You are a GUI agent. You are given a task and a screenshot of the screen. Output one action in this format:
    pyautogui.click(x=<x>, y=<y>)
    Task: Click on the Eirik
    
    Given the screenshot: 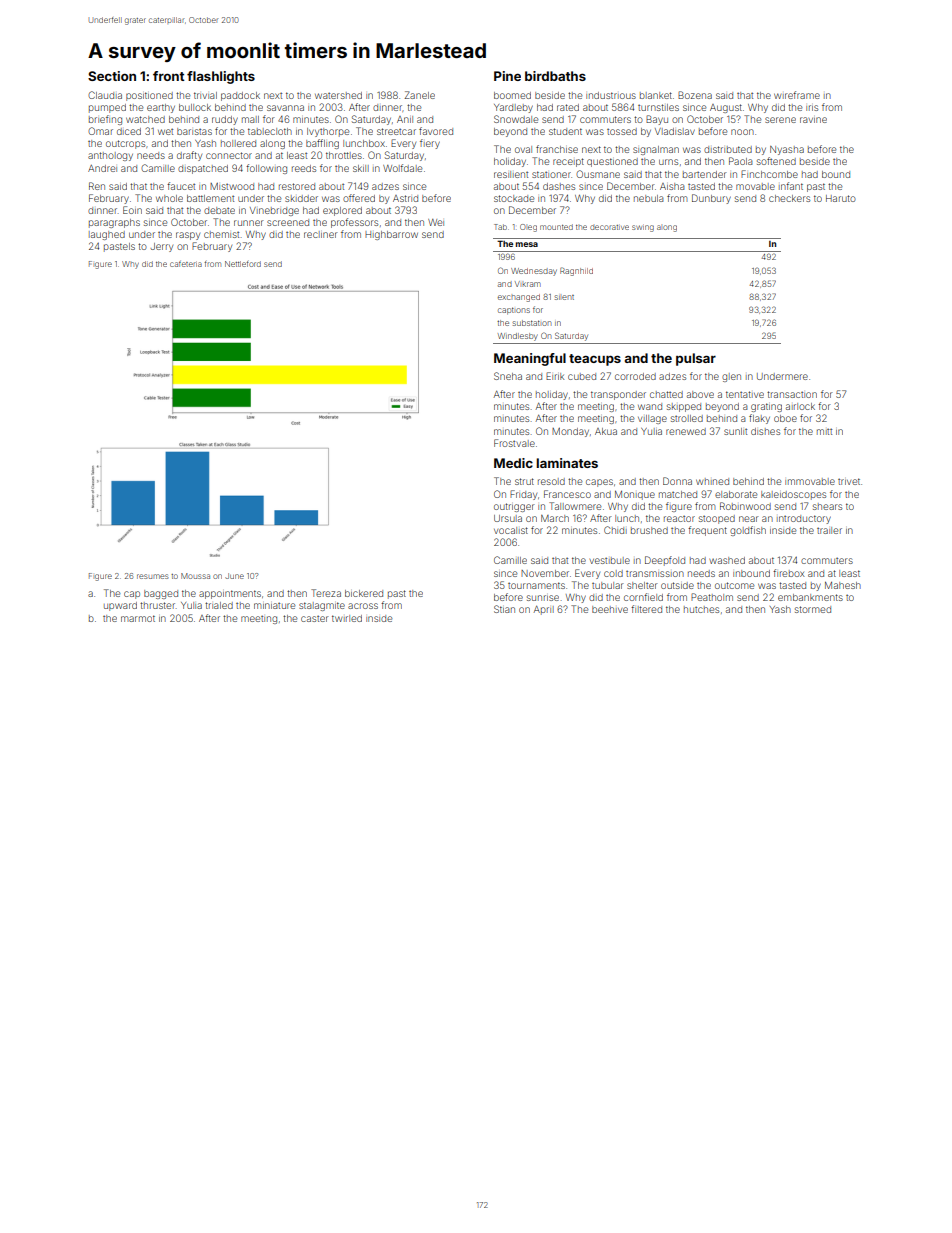 What is the action you would take?
    pyautogui.click(x=555, y=376)
